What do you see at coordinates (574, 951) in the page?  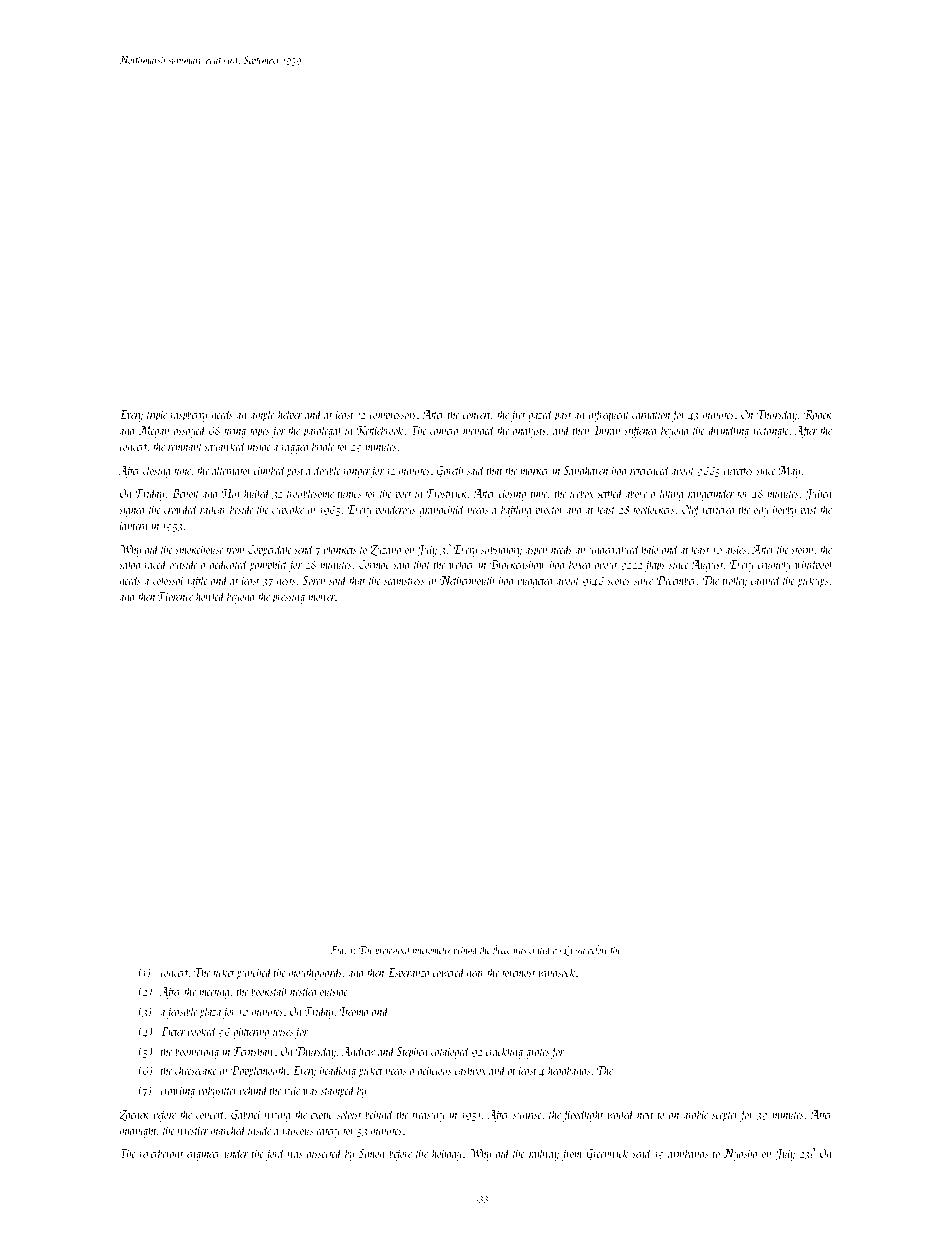 I see `Laura` at bounding box center [574, 951].
